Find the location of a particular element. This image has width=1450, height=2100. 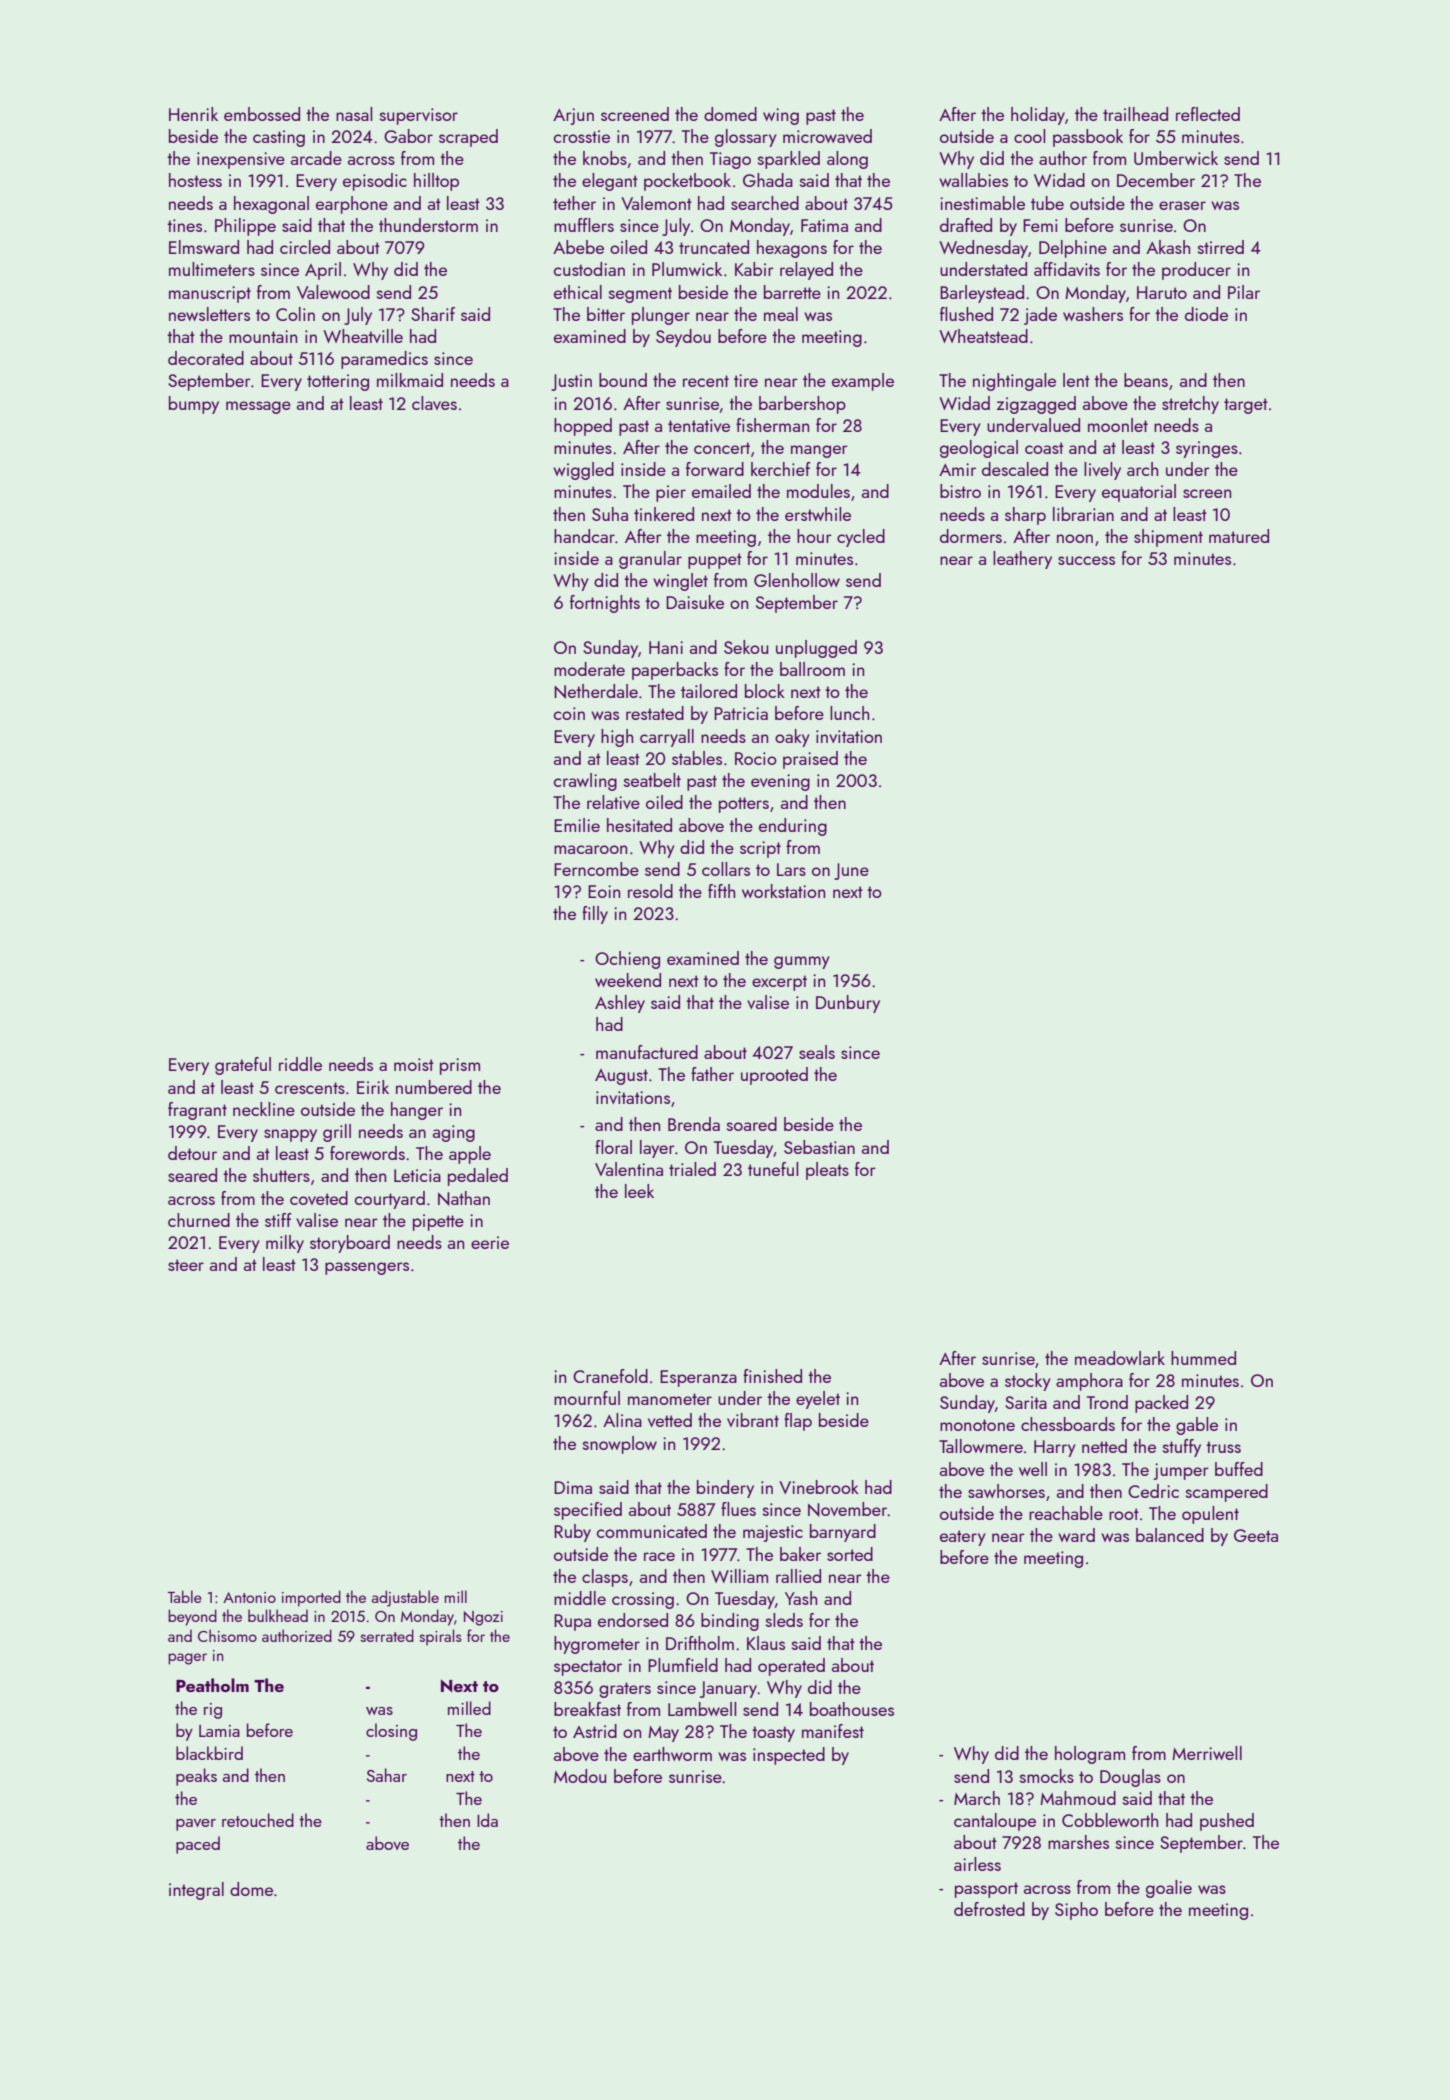

reachable is located at coordinates (1066, 1513).
